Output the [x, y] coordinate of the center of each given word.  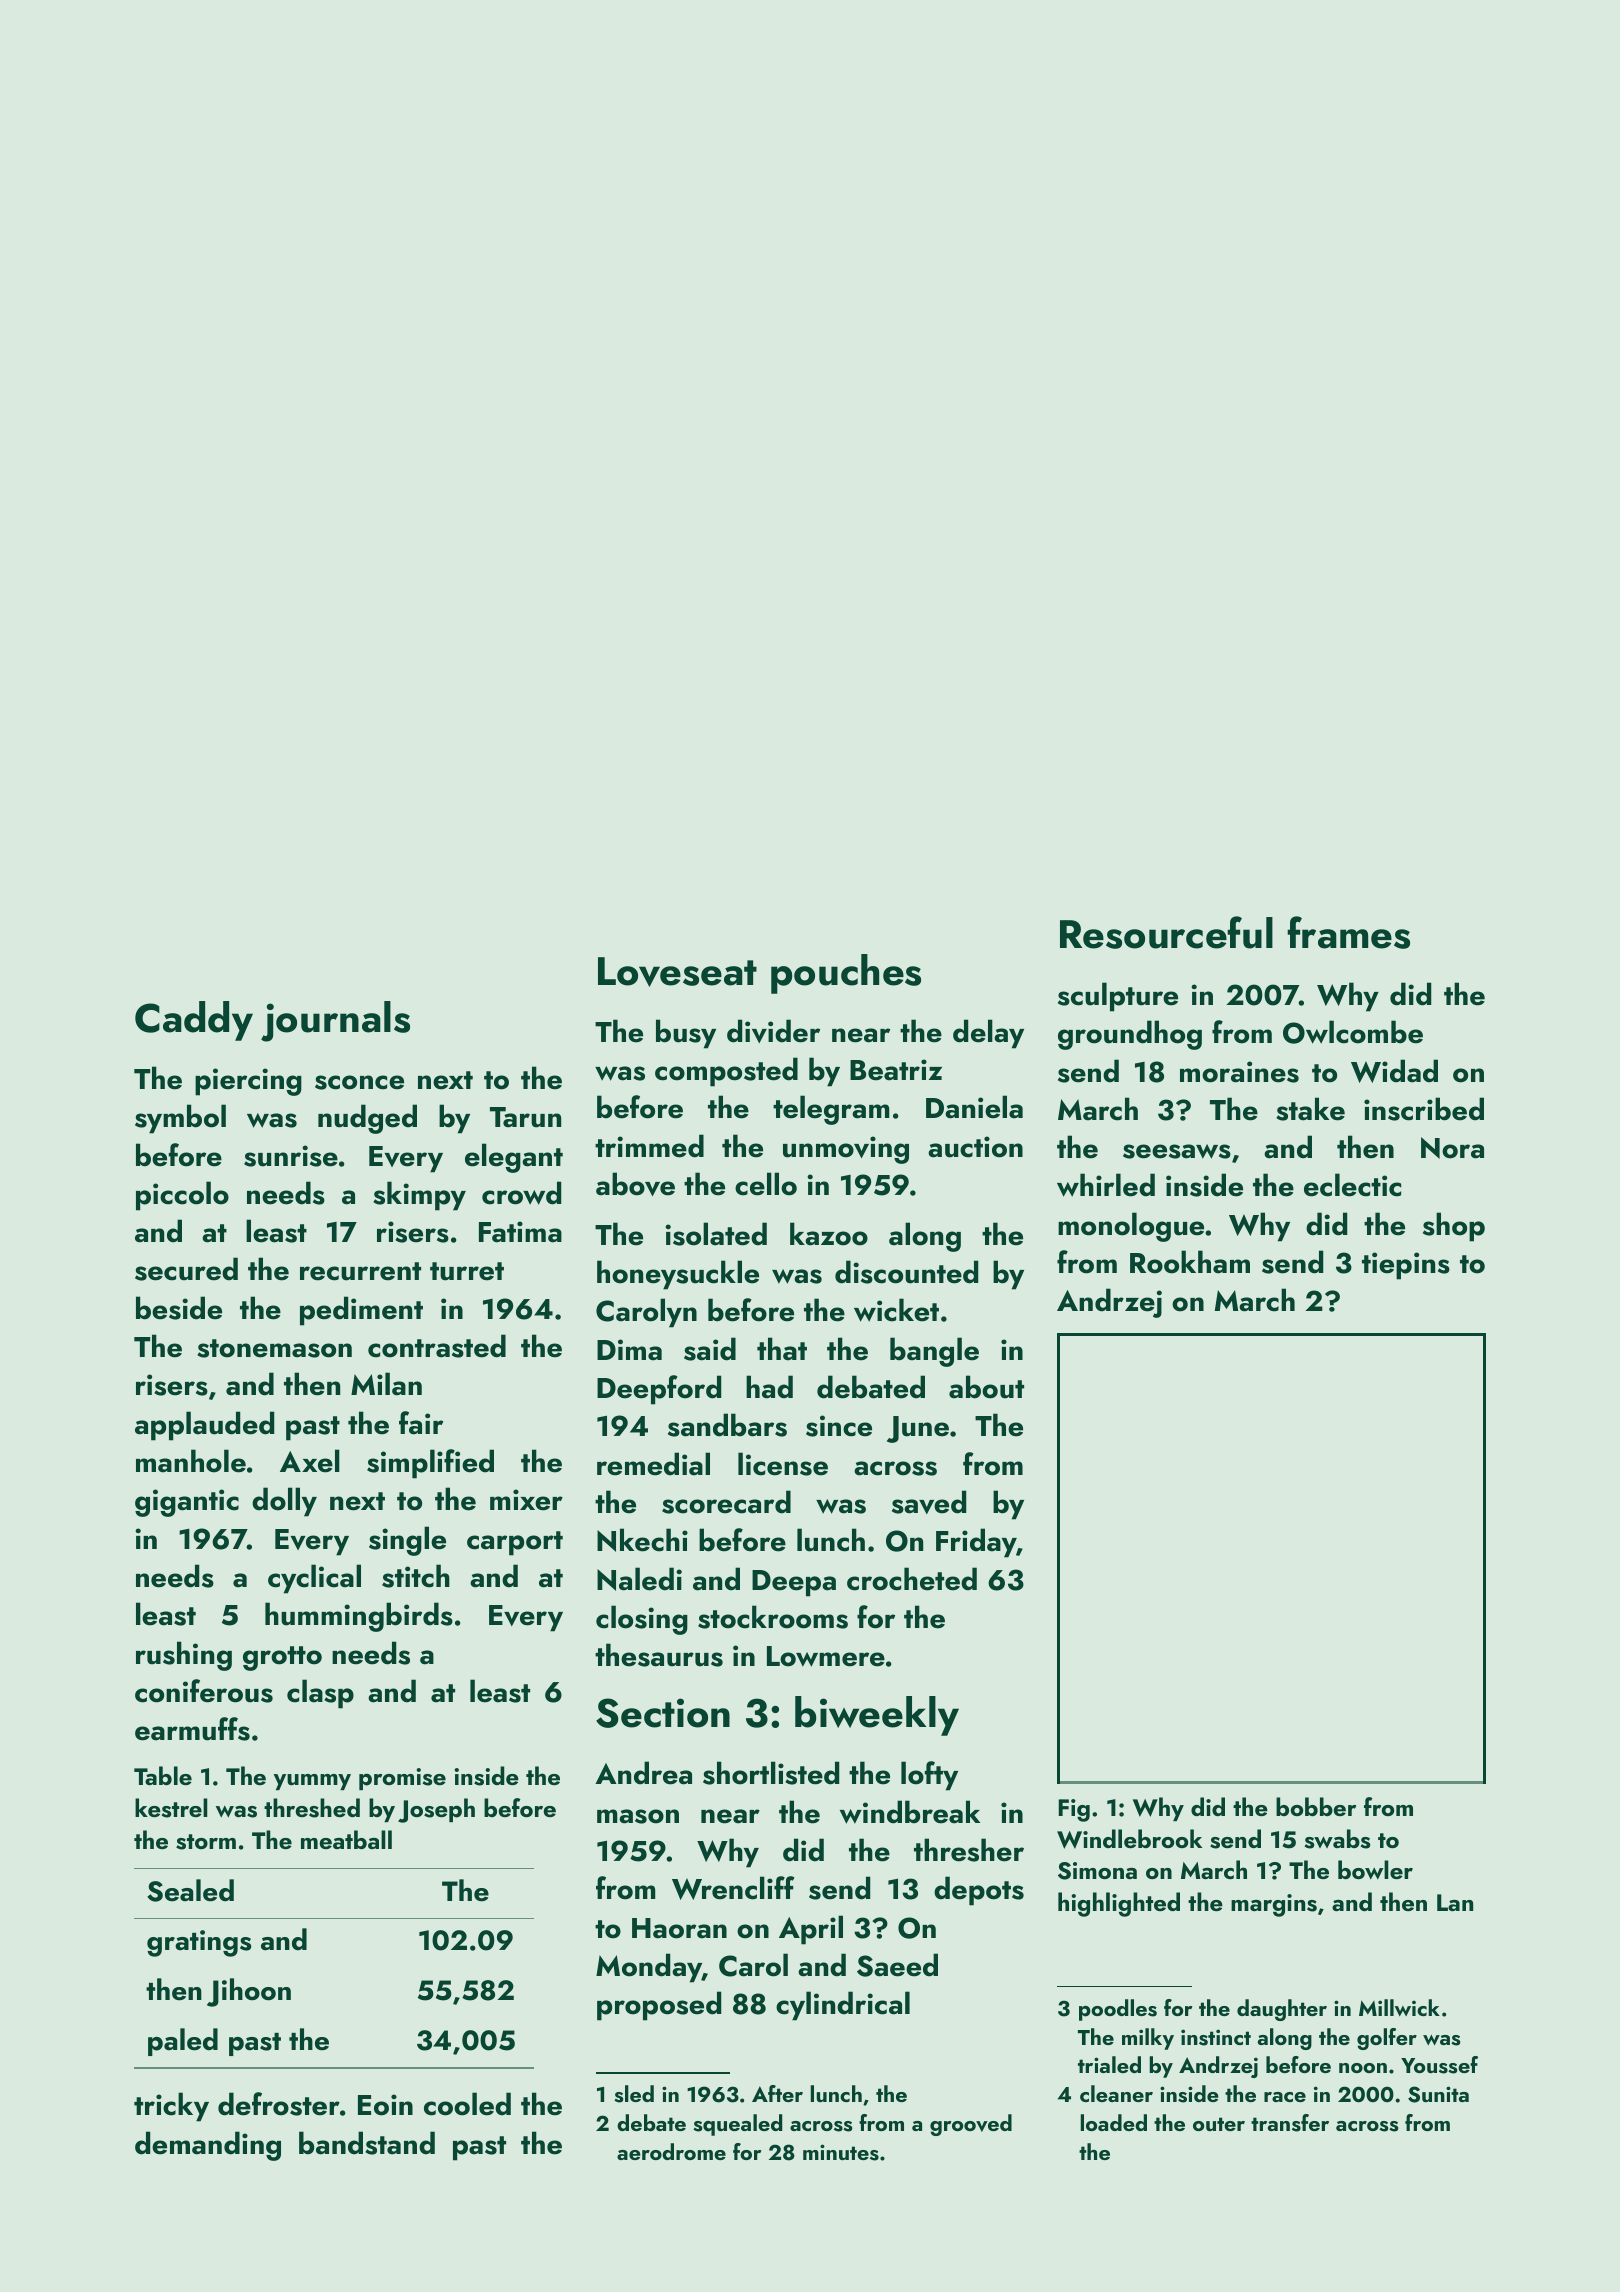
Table [163, 1775]
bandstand [367, 2143]
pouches [846, 974]
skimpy [419, 1196]
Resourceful [1166, 932]
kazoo [829, 1234]
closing [642, 1620]
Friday [976, 1543]
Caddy [194, 1021]
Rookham [1190, 1262]
